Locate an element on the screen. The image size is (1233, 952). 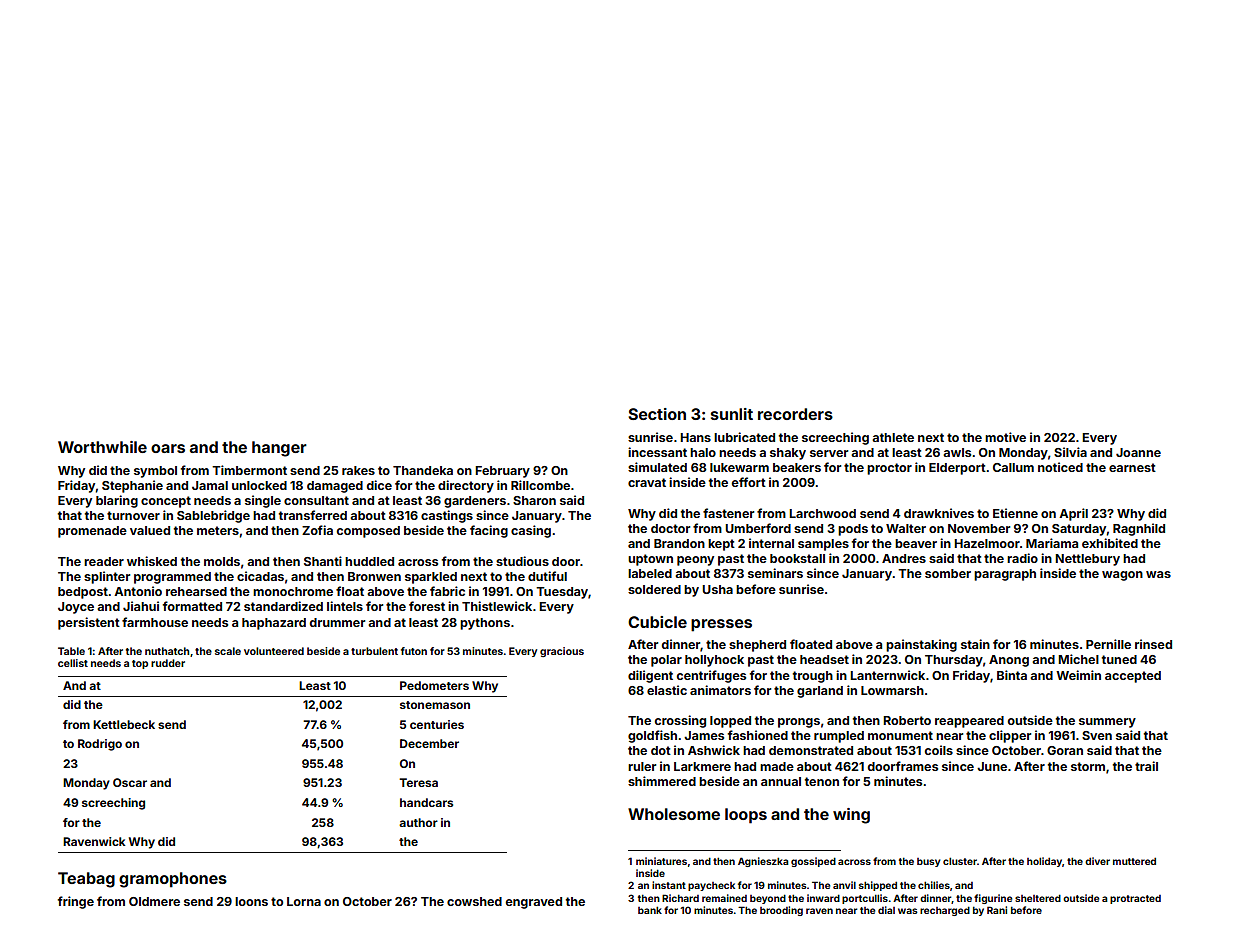
oars is located at coordinates (168, 448).
